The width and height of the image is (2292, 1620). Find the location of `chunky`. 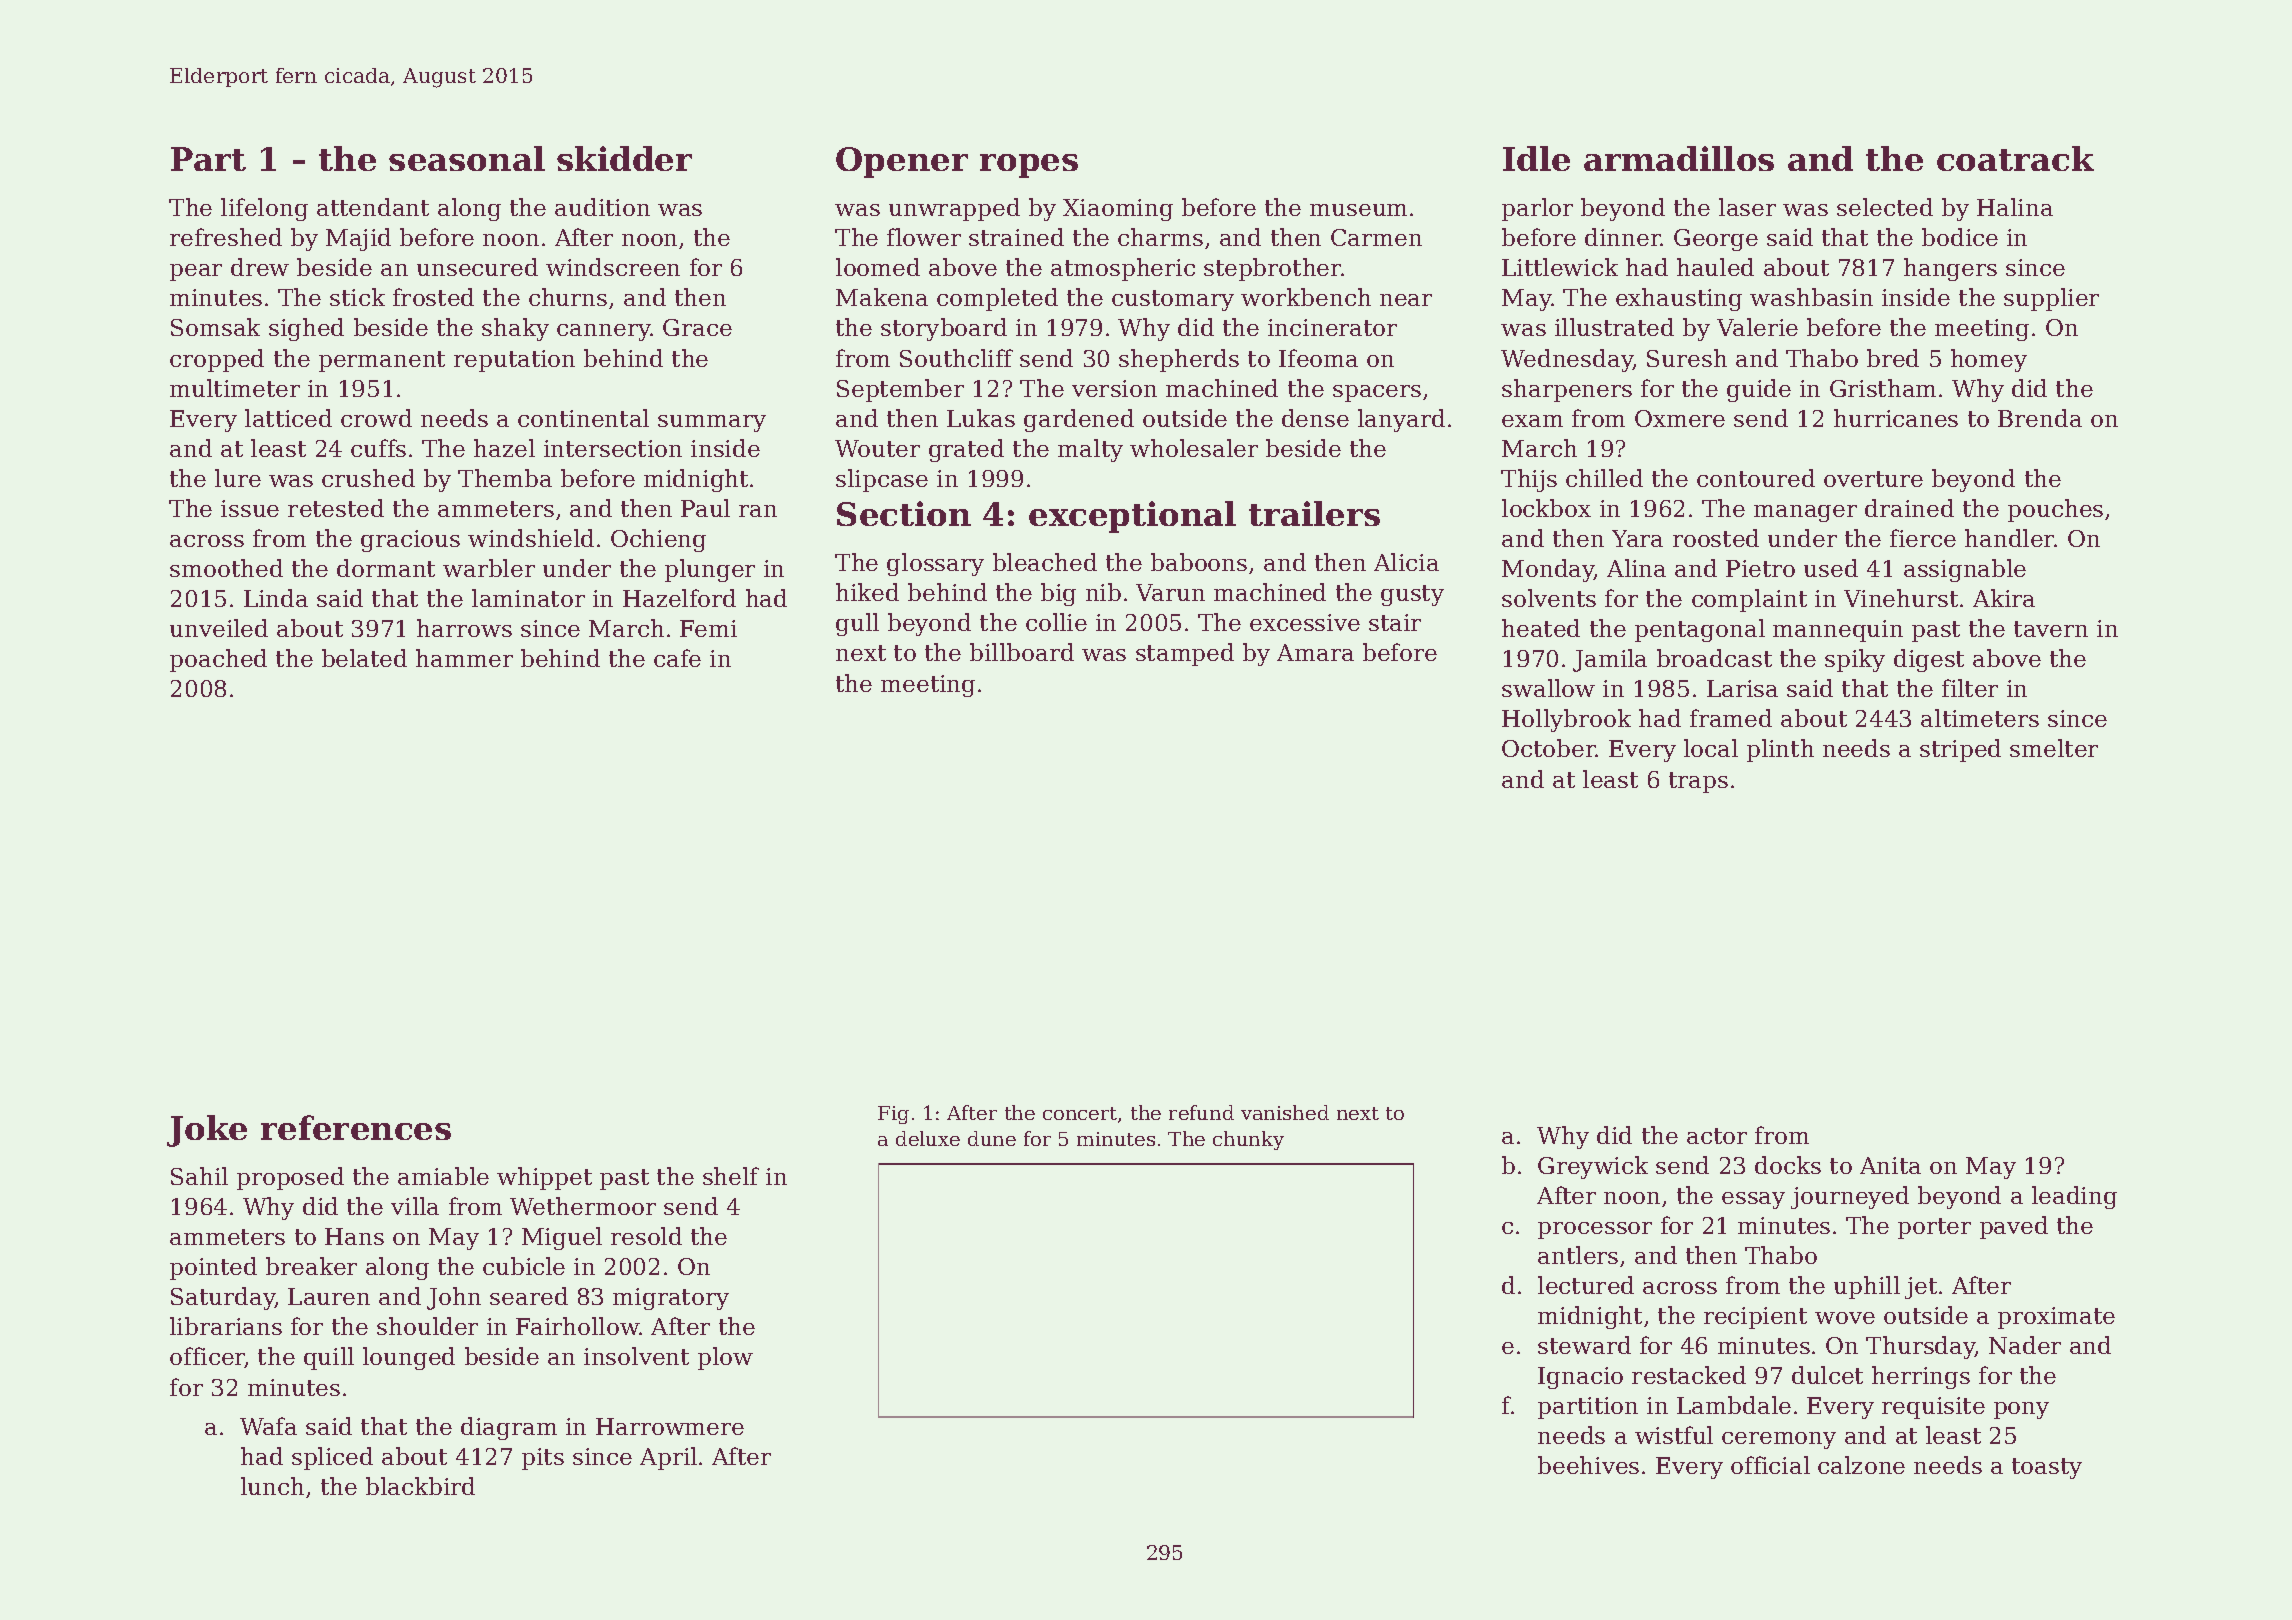

chunky is located at coordinates (1248, 1140).
